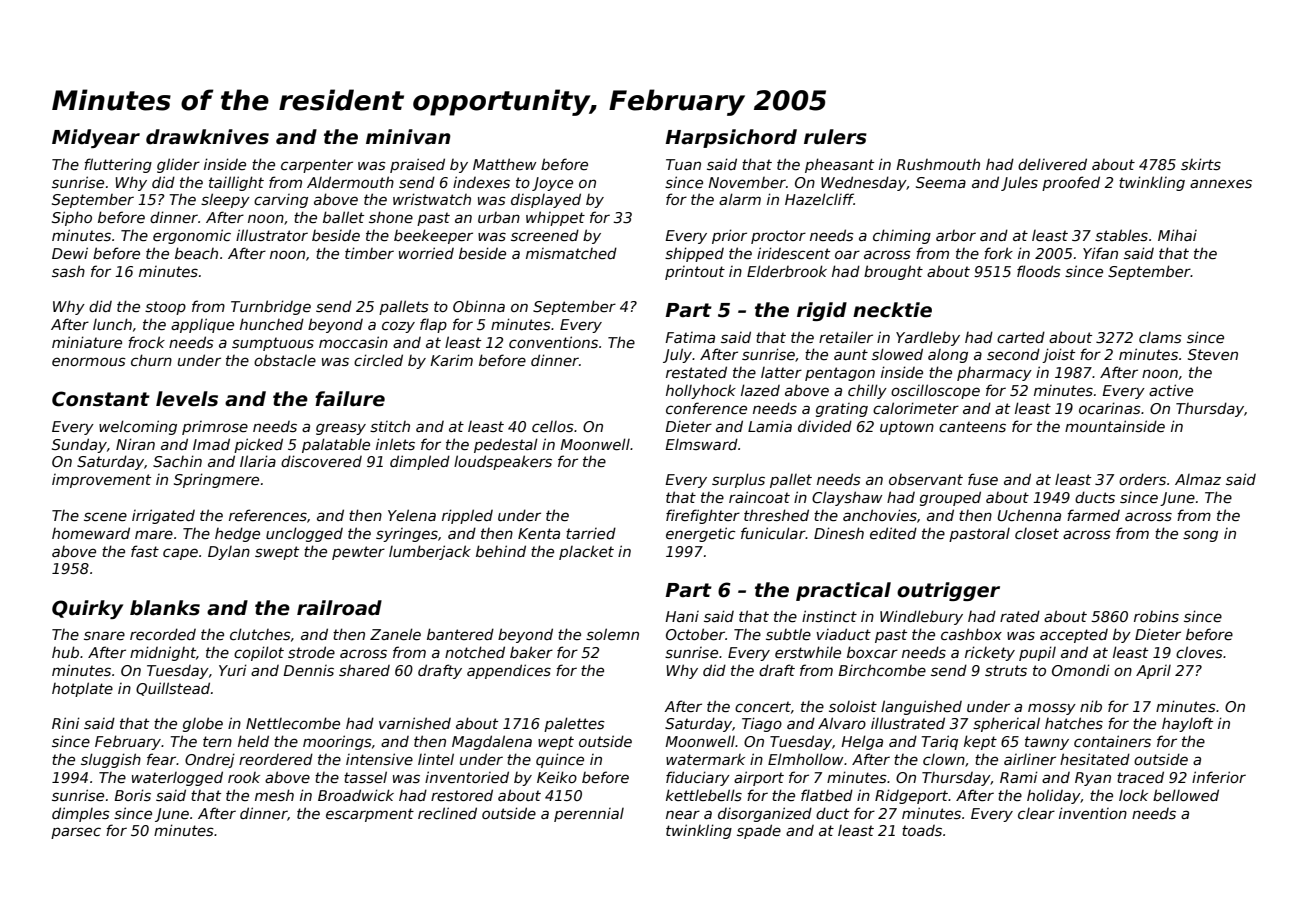  What do you see at coordinates (700, 534) in the screenshot?
I see `energetic` at bounding box center [700, 534].
